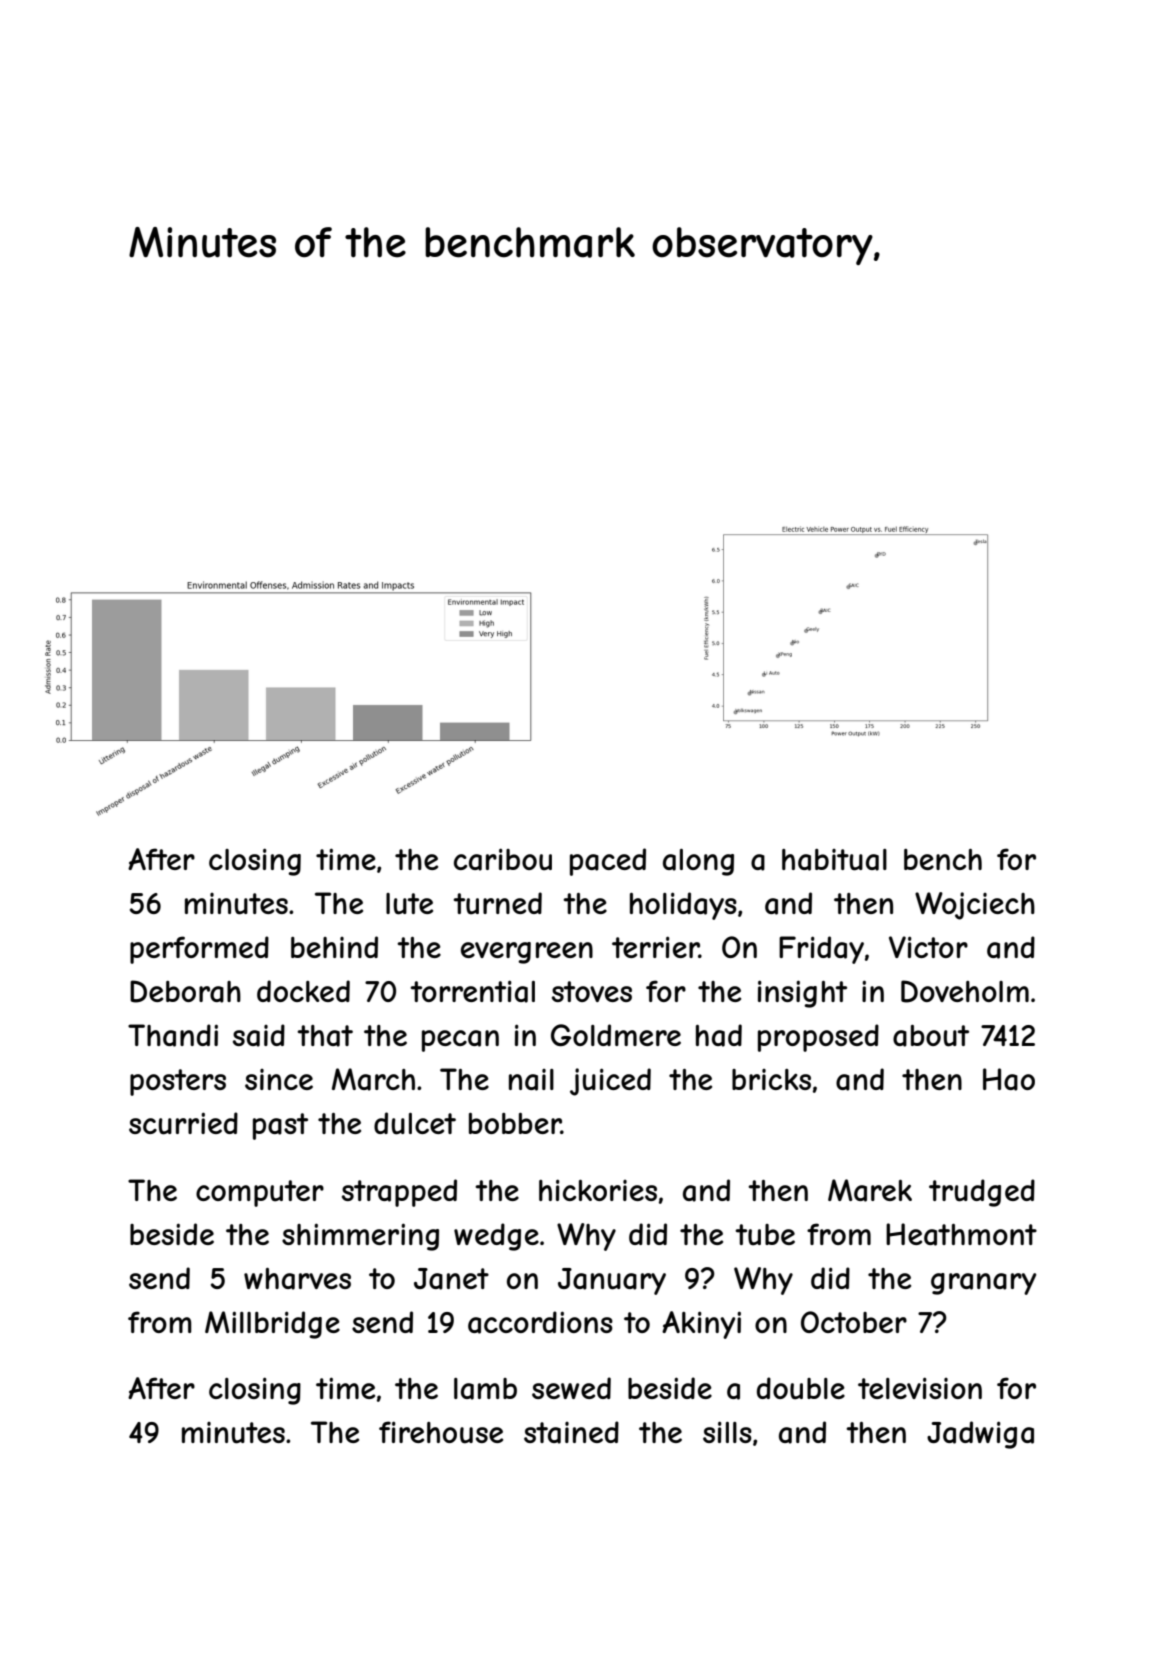 The width and height of the document is (1165, 1654). What do you see at coordinates (961, 1234) in the document?
I see `Heathmont` at bounding box center [961, 1234].
